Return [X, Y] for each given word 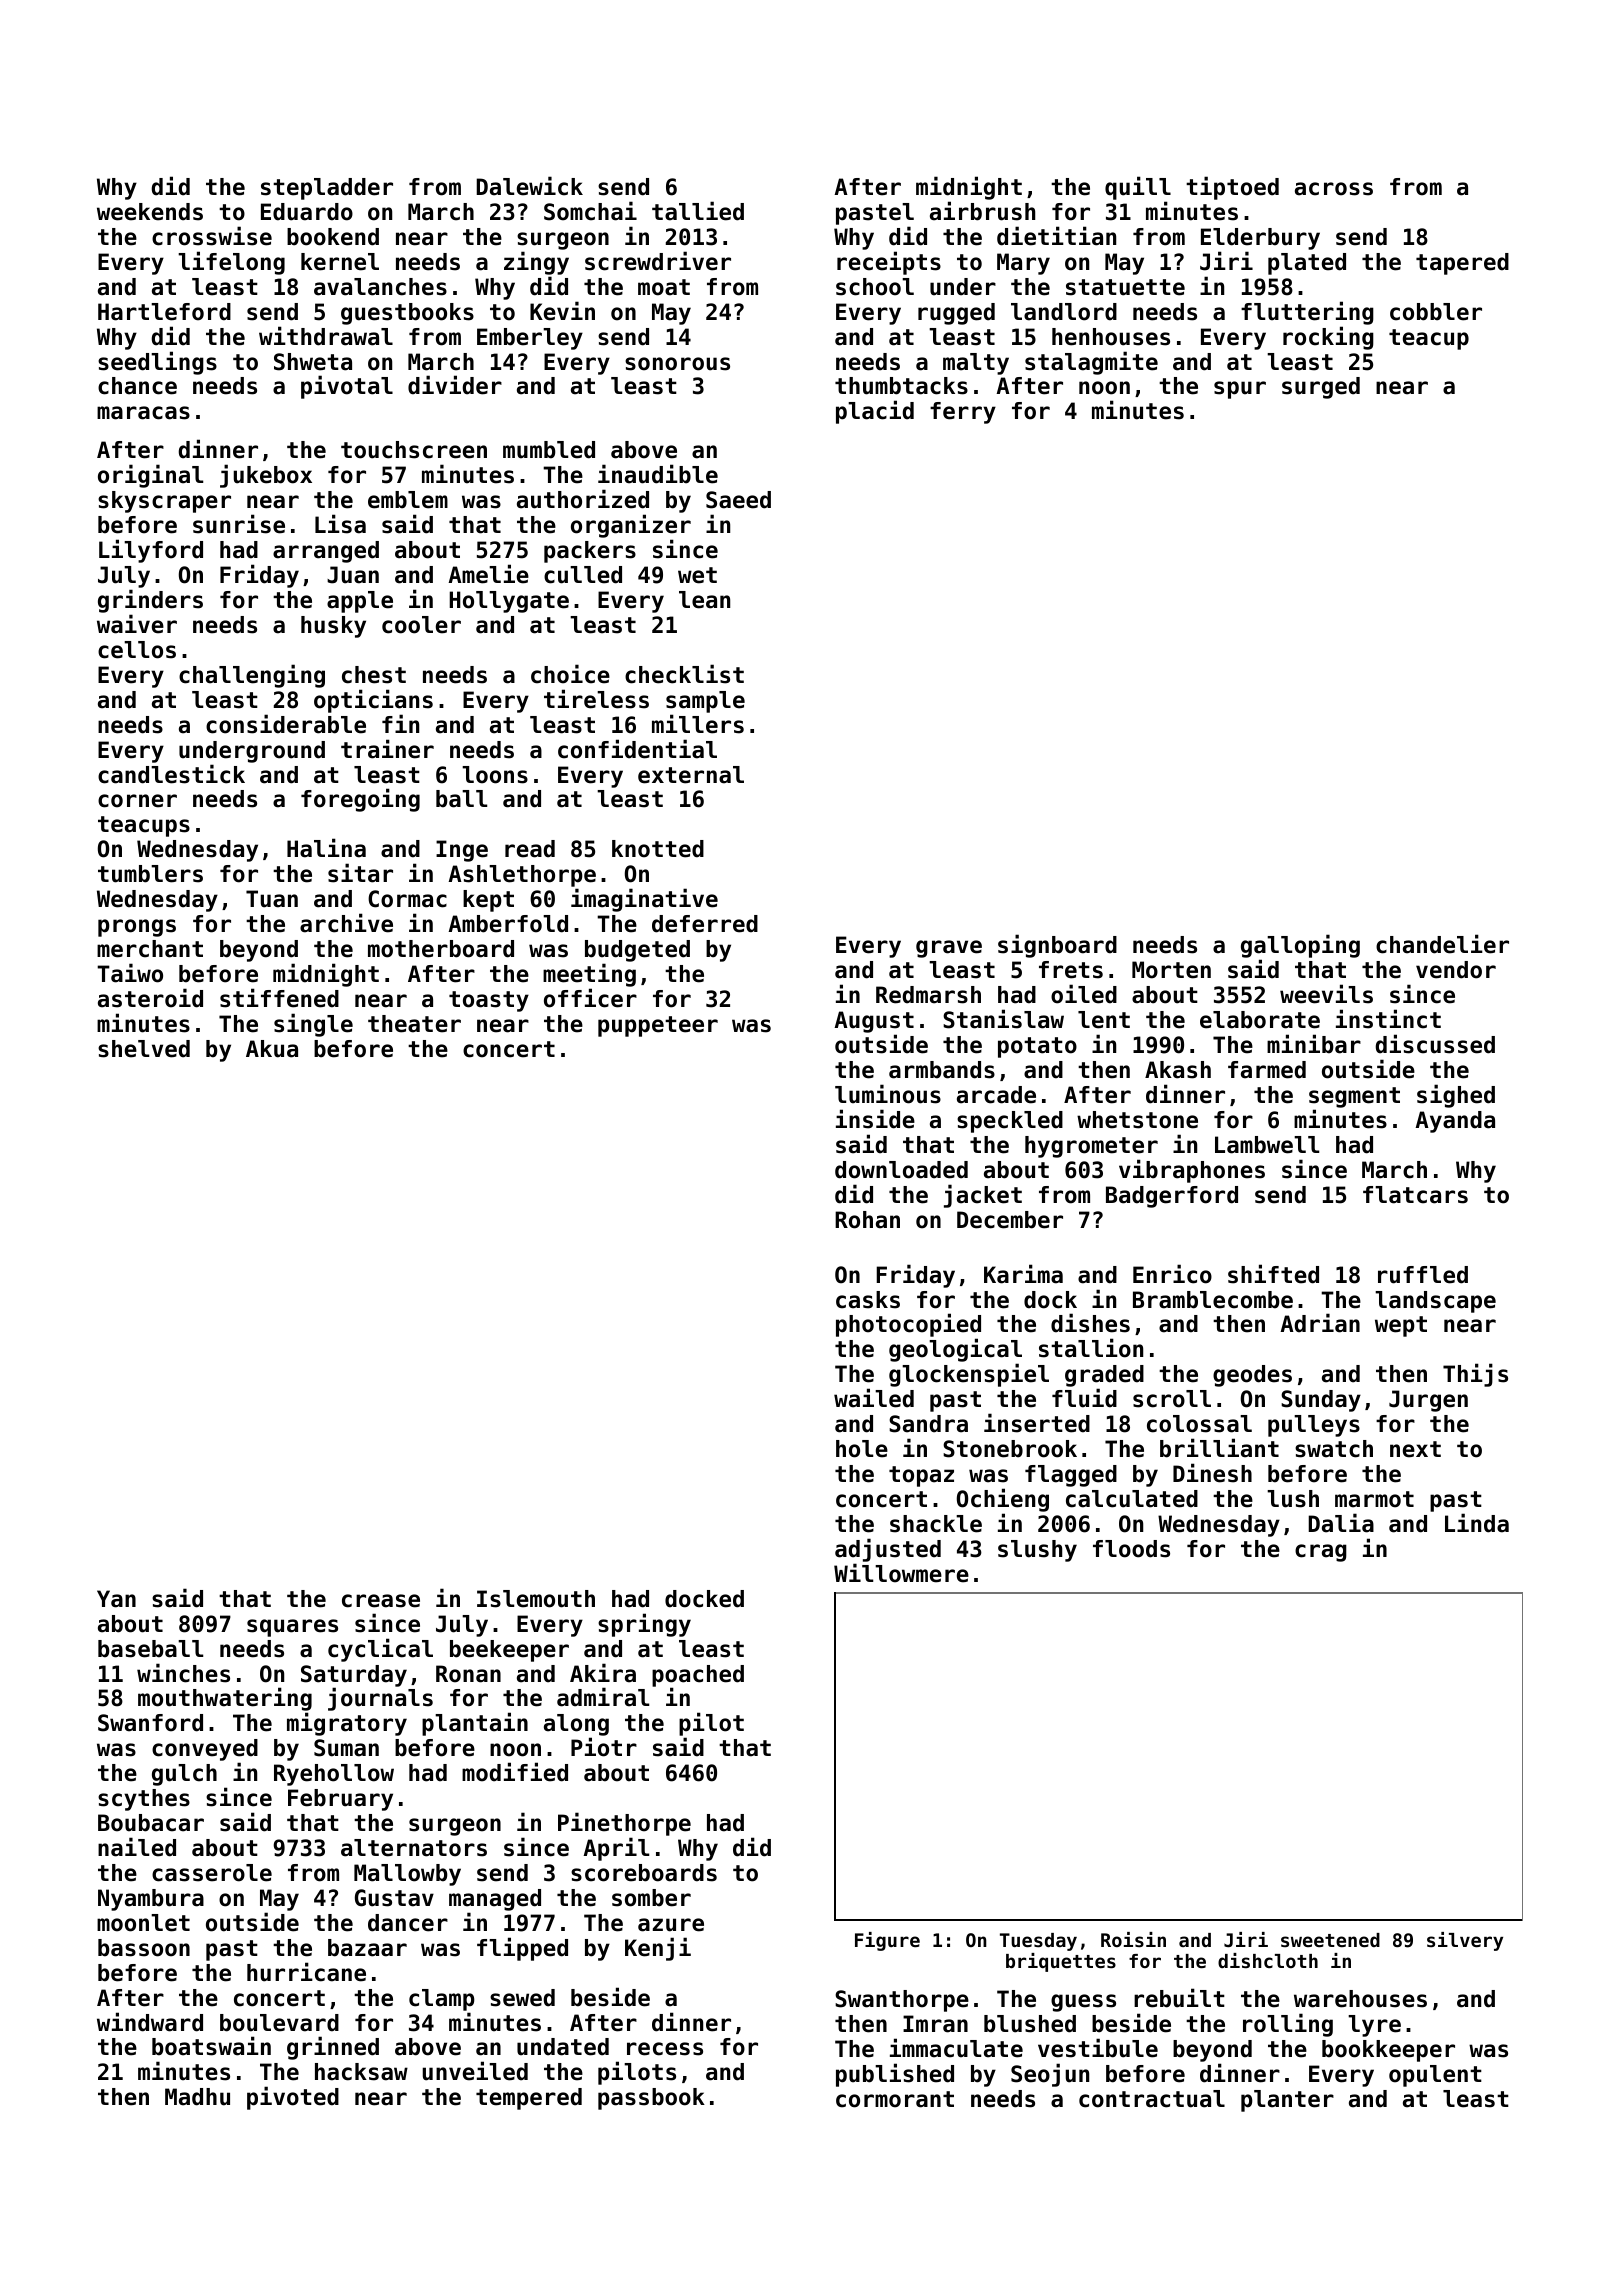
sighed [1456, 1096]
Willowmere [901, 1573]
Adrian [1320, 1323]
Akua [272, 1049]
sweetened [1330, 1940]
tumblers [150, 874]
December [1010, 1220]
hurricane [306, 1972]
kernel [340, 262]
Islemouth [536, 1599]
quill [1138, 188]
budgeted [637, 951]
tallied [698, 211]
